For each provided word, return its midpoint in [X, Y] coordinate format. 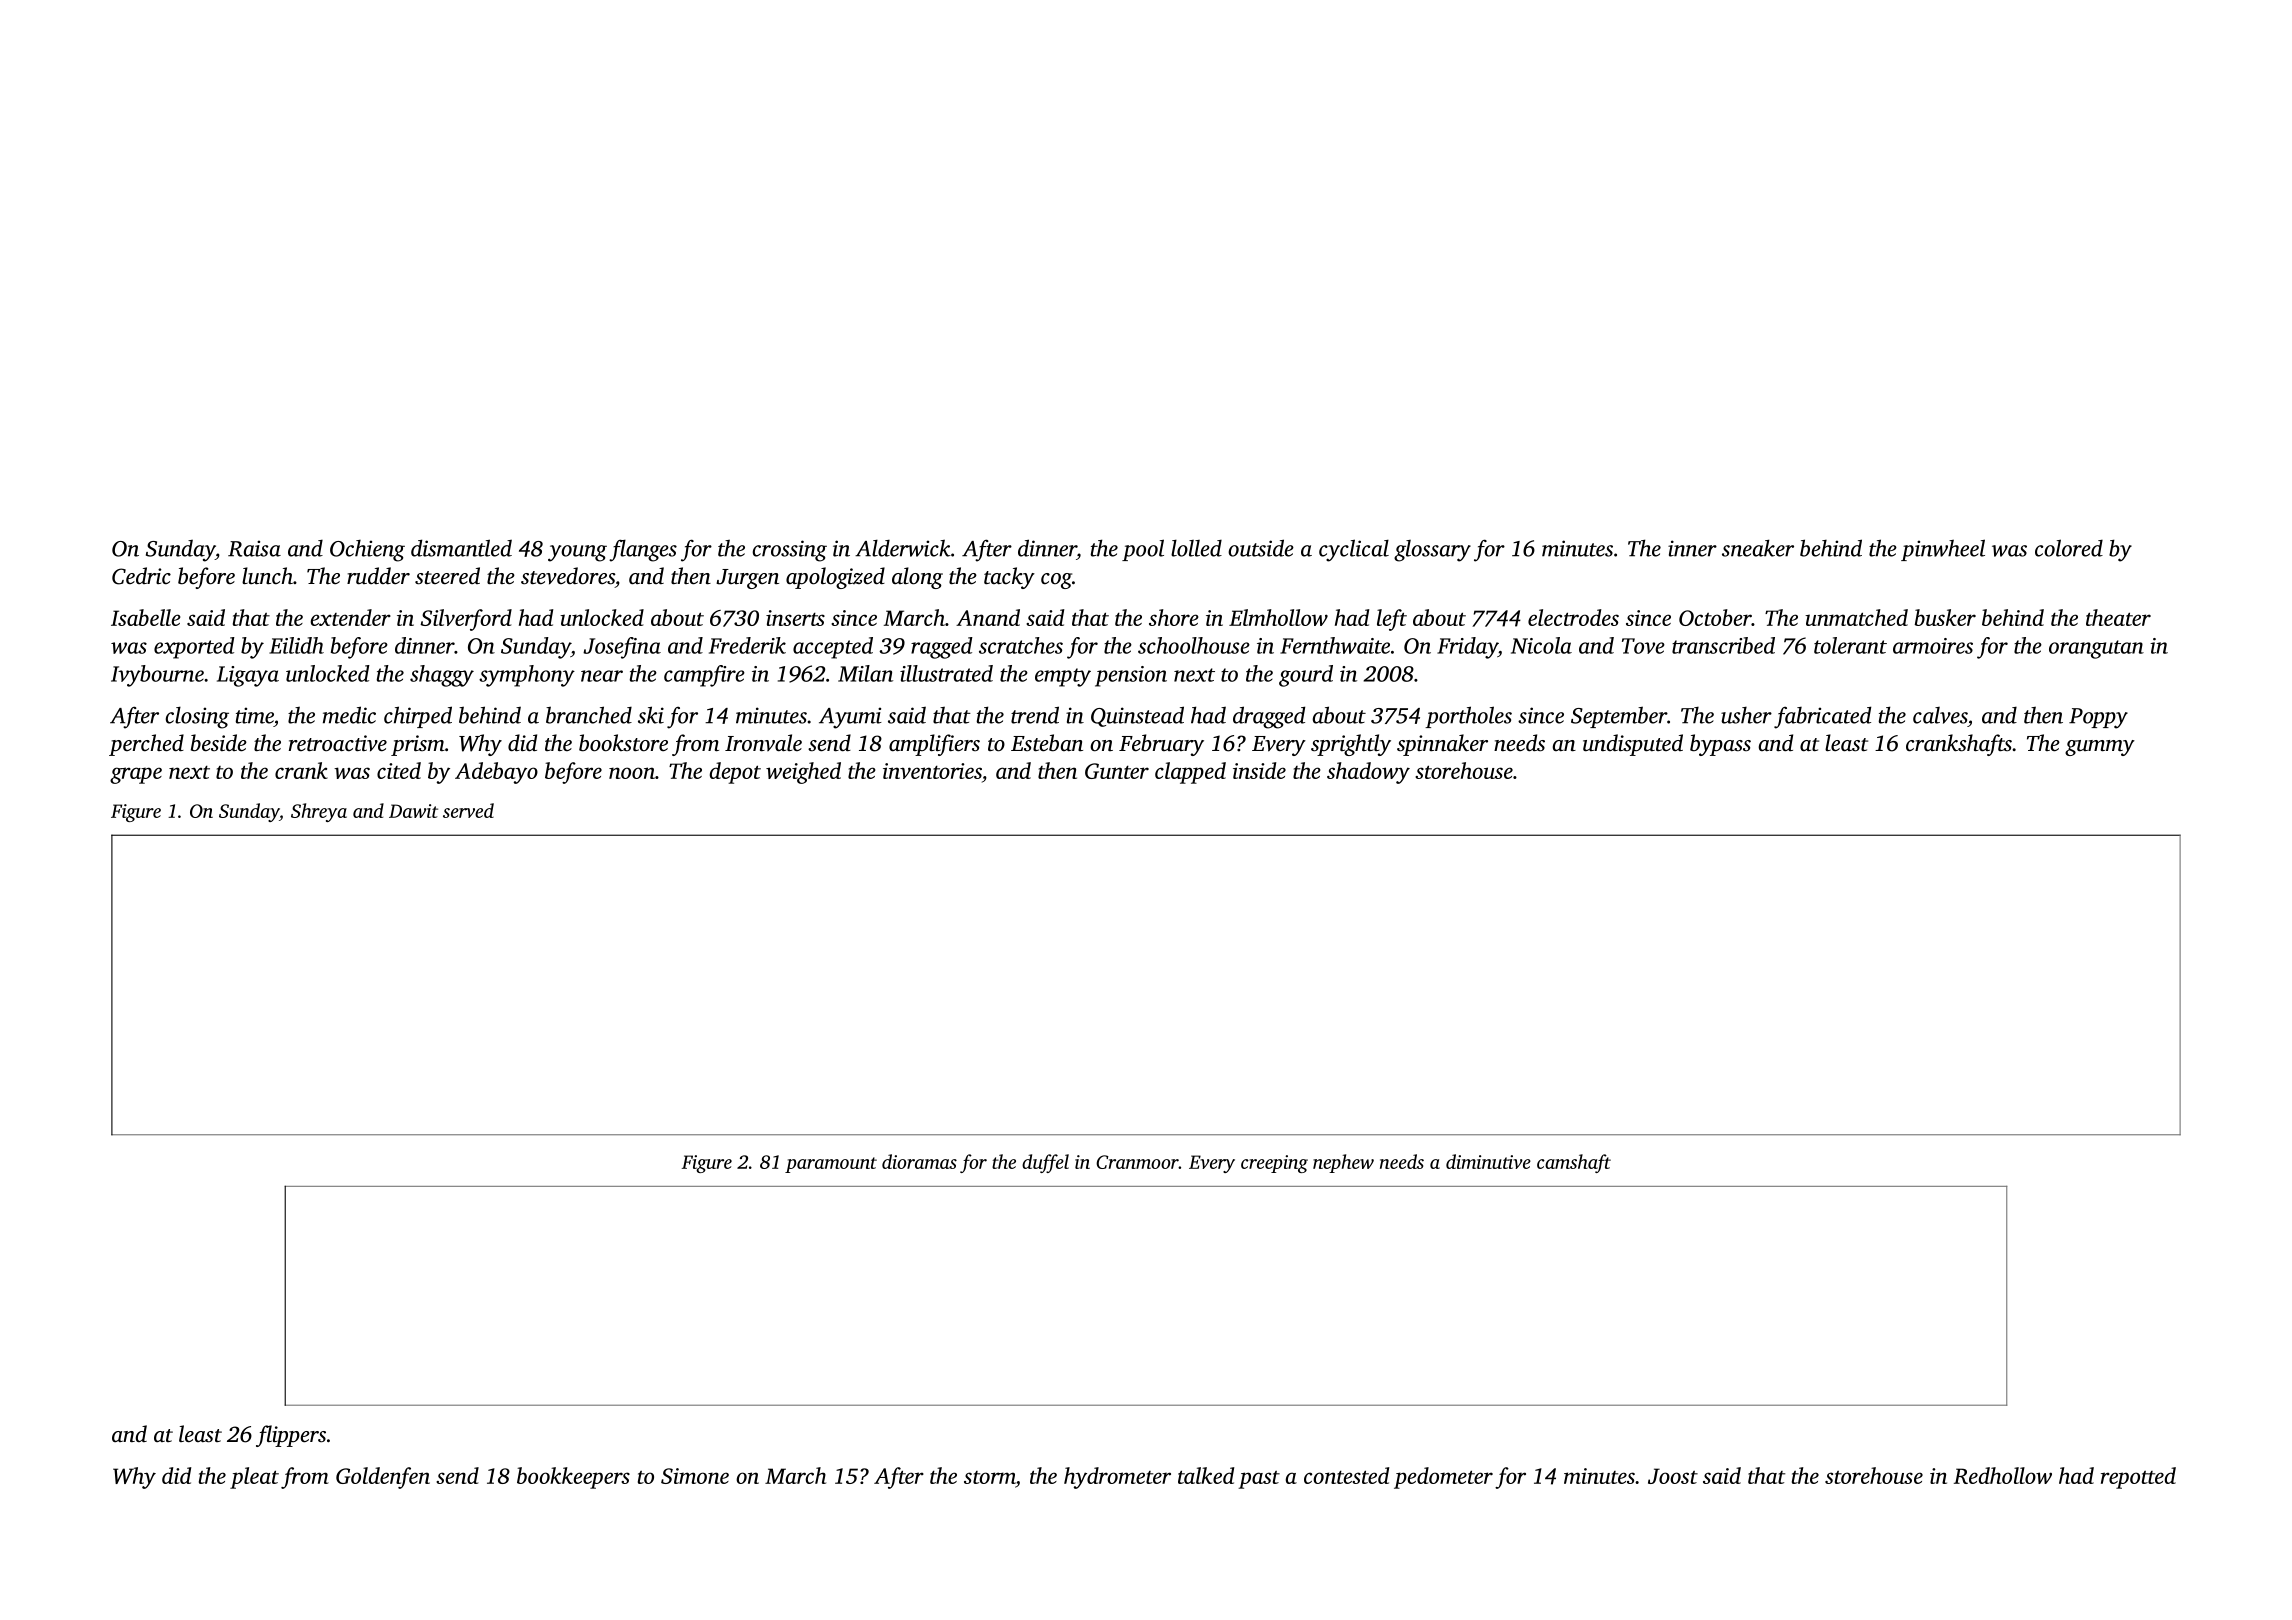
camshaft [1574, 1163]
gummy [2100, 748]
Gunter [1117, 771]
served [468, 810]
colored [2069, 548]
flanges [643, 550]
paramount [831, 1165]
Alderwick [903, 548]
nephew [1343, 1163]
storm [990, 1479]
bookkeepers [573, 1478]
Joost [1673, 1476]
